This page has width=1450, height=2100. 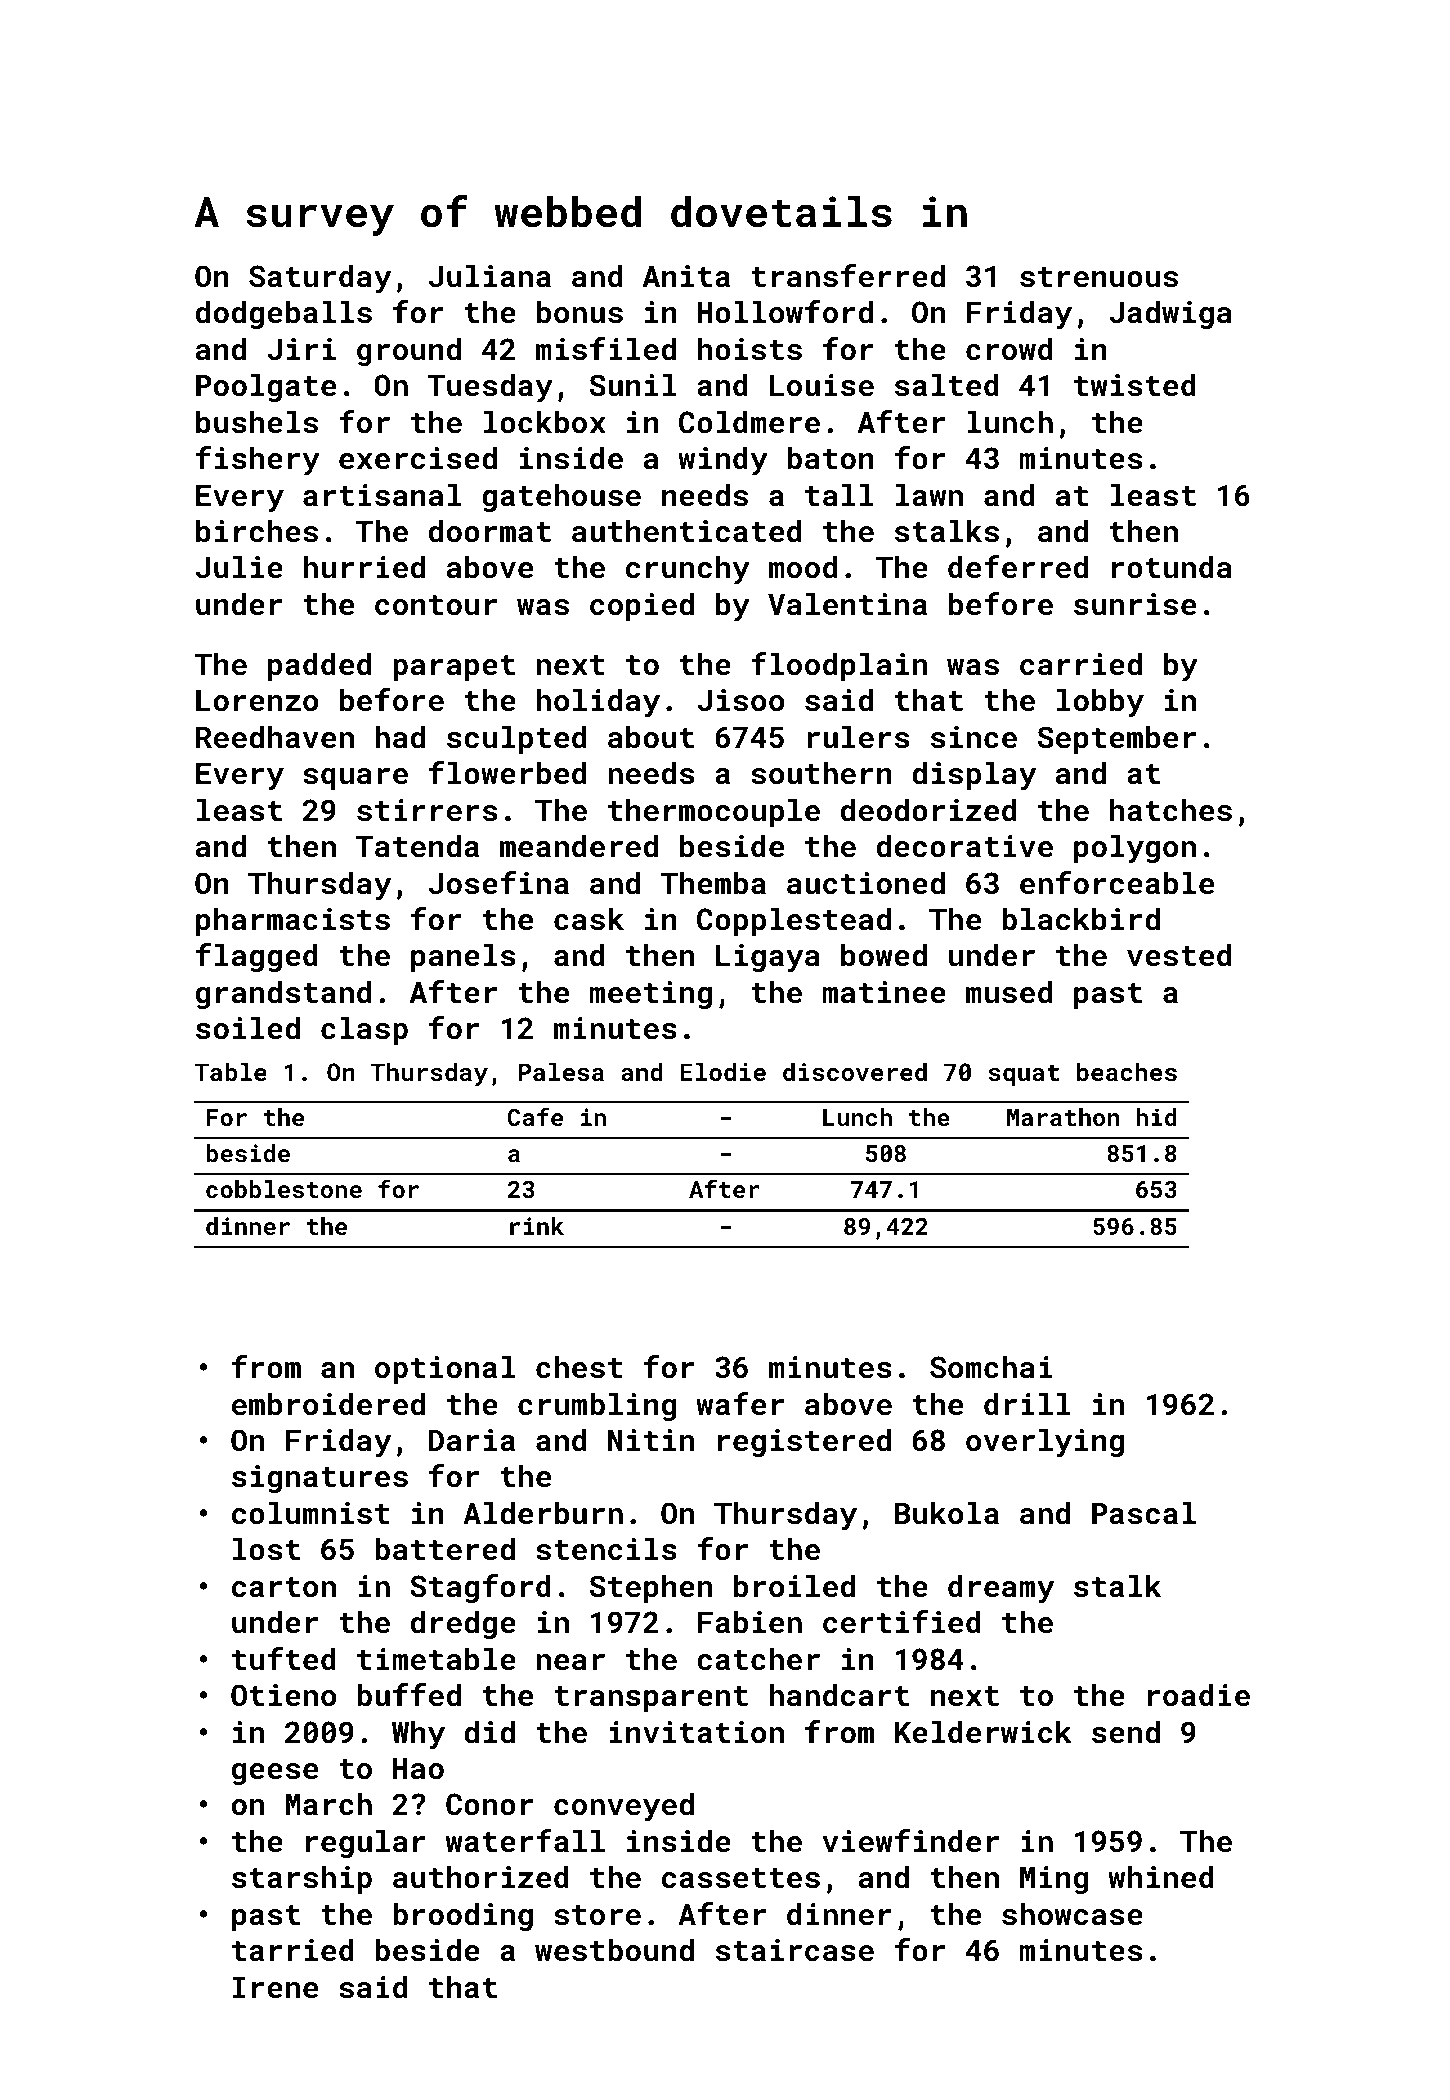 I want to click on pharmacists, so click(x=293, y=921).
